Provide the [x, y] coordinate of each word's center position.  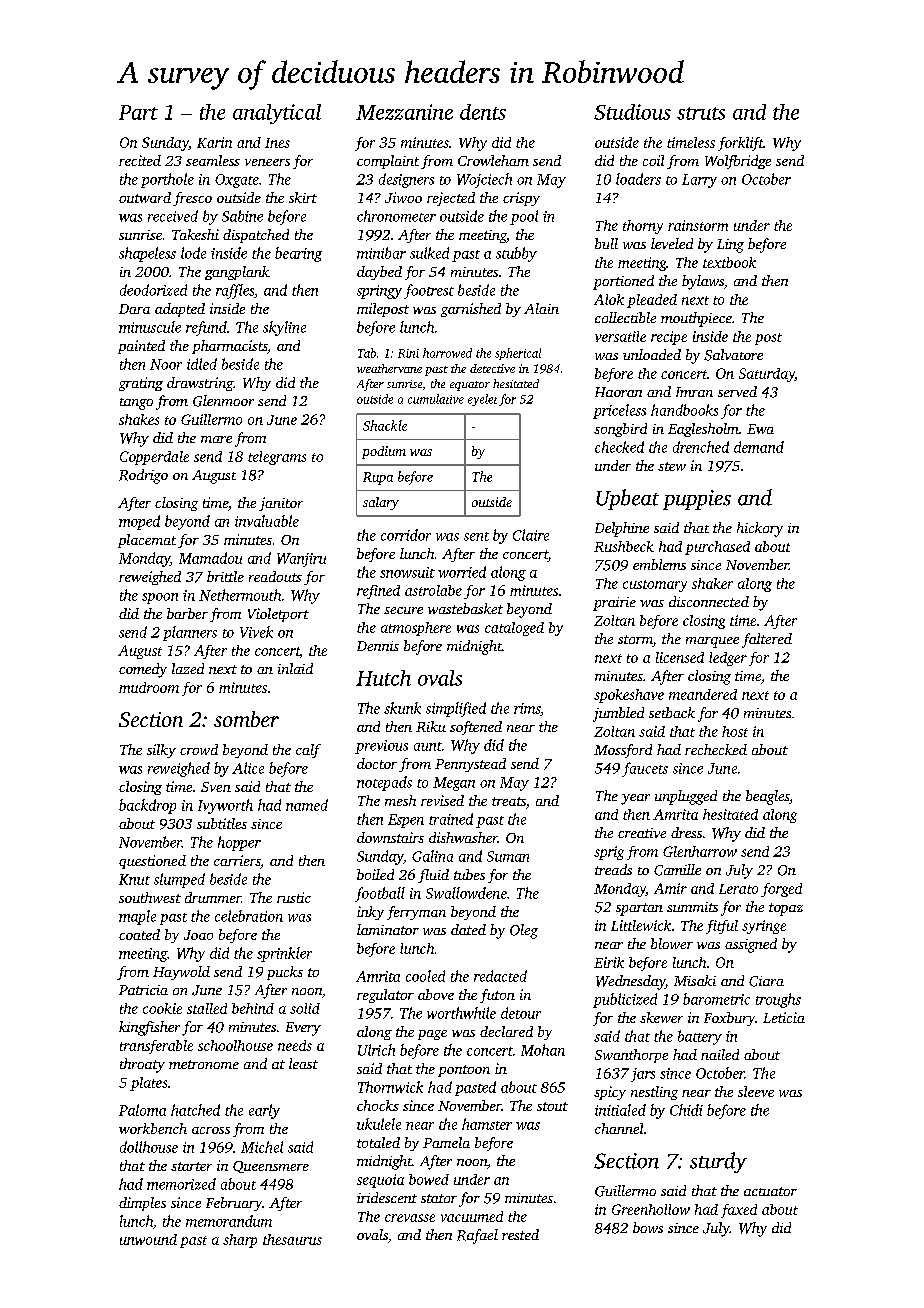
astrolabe [433, 590]
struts [701, 113]
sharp [240, 1241]
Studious [632, 112]
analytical [277, 114]
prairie [614, 604]
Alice [248, 768]
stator [439, 1198]
